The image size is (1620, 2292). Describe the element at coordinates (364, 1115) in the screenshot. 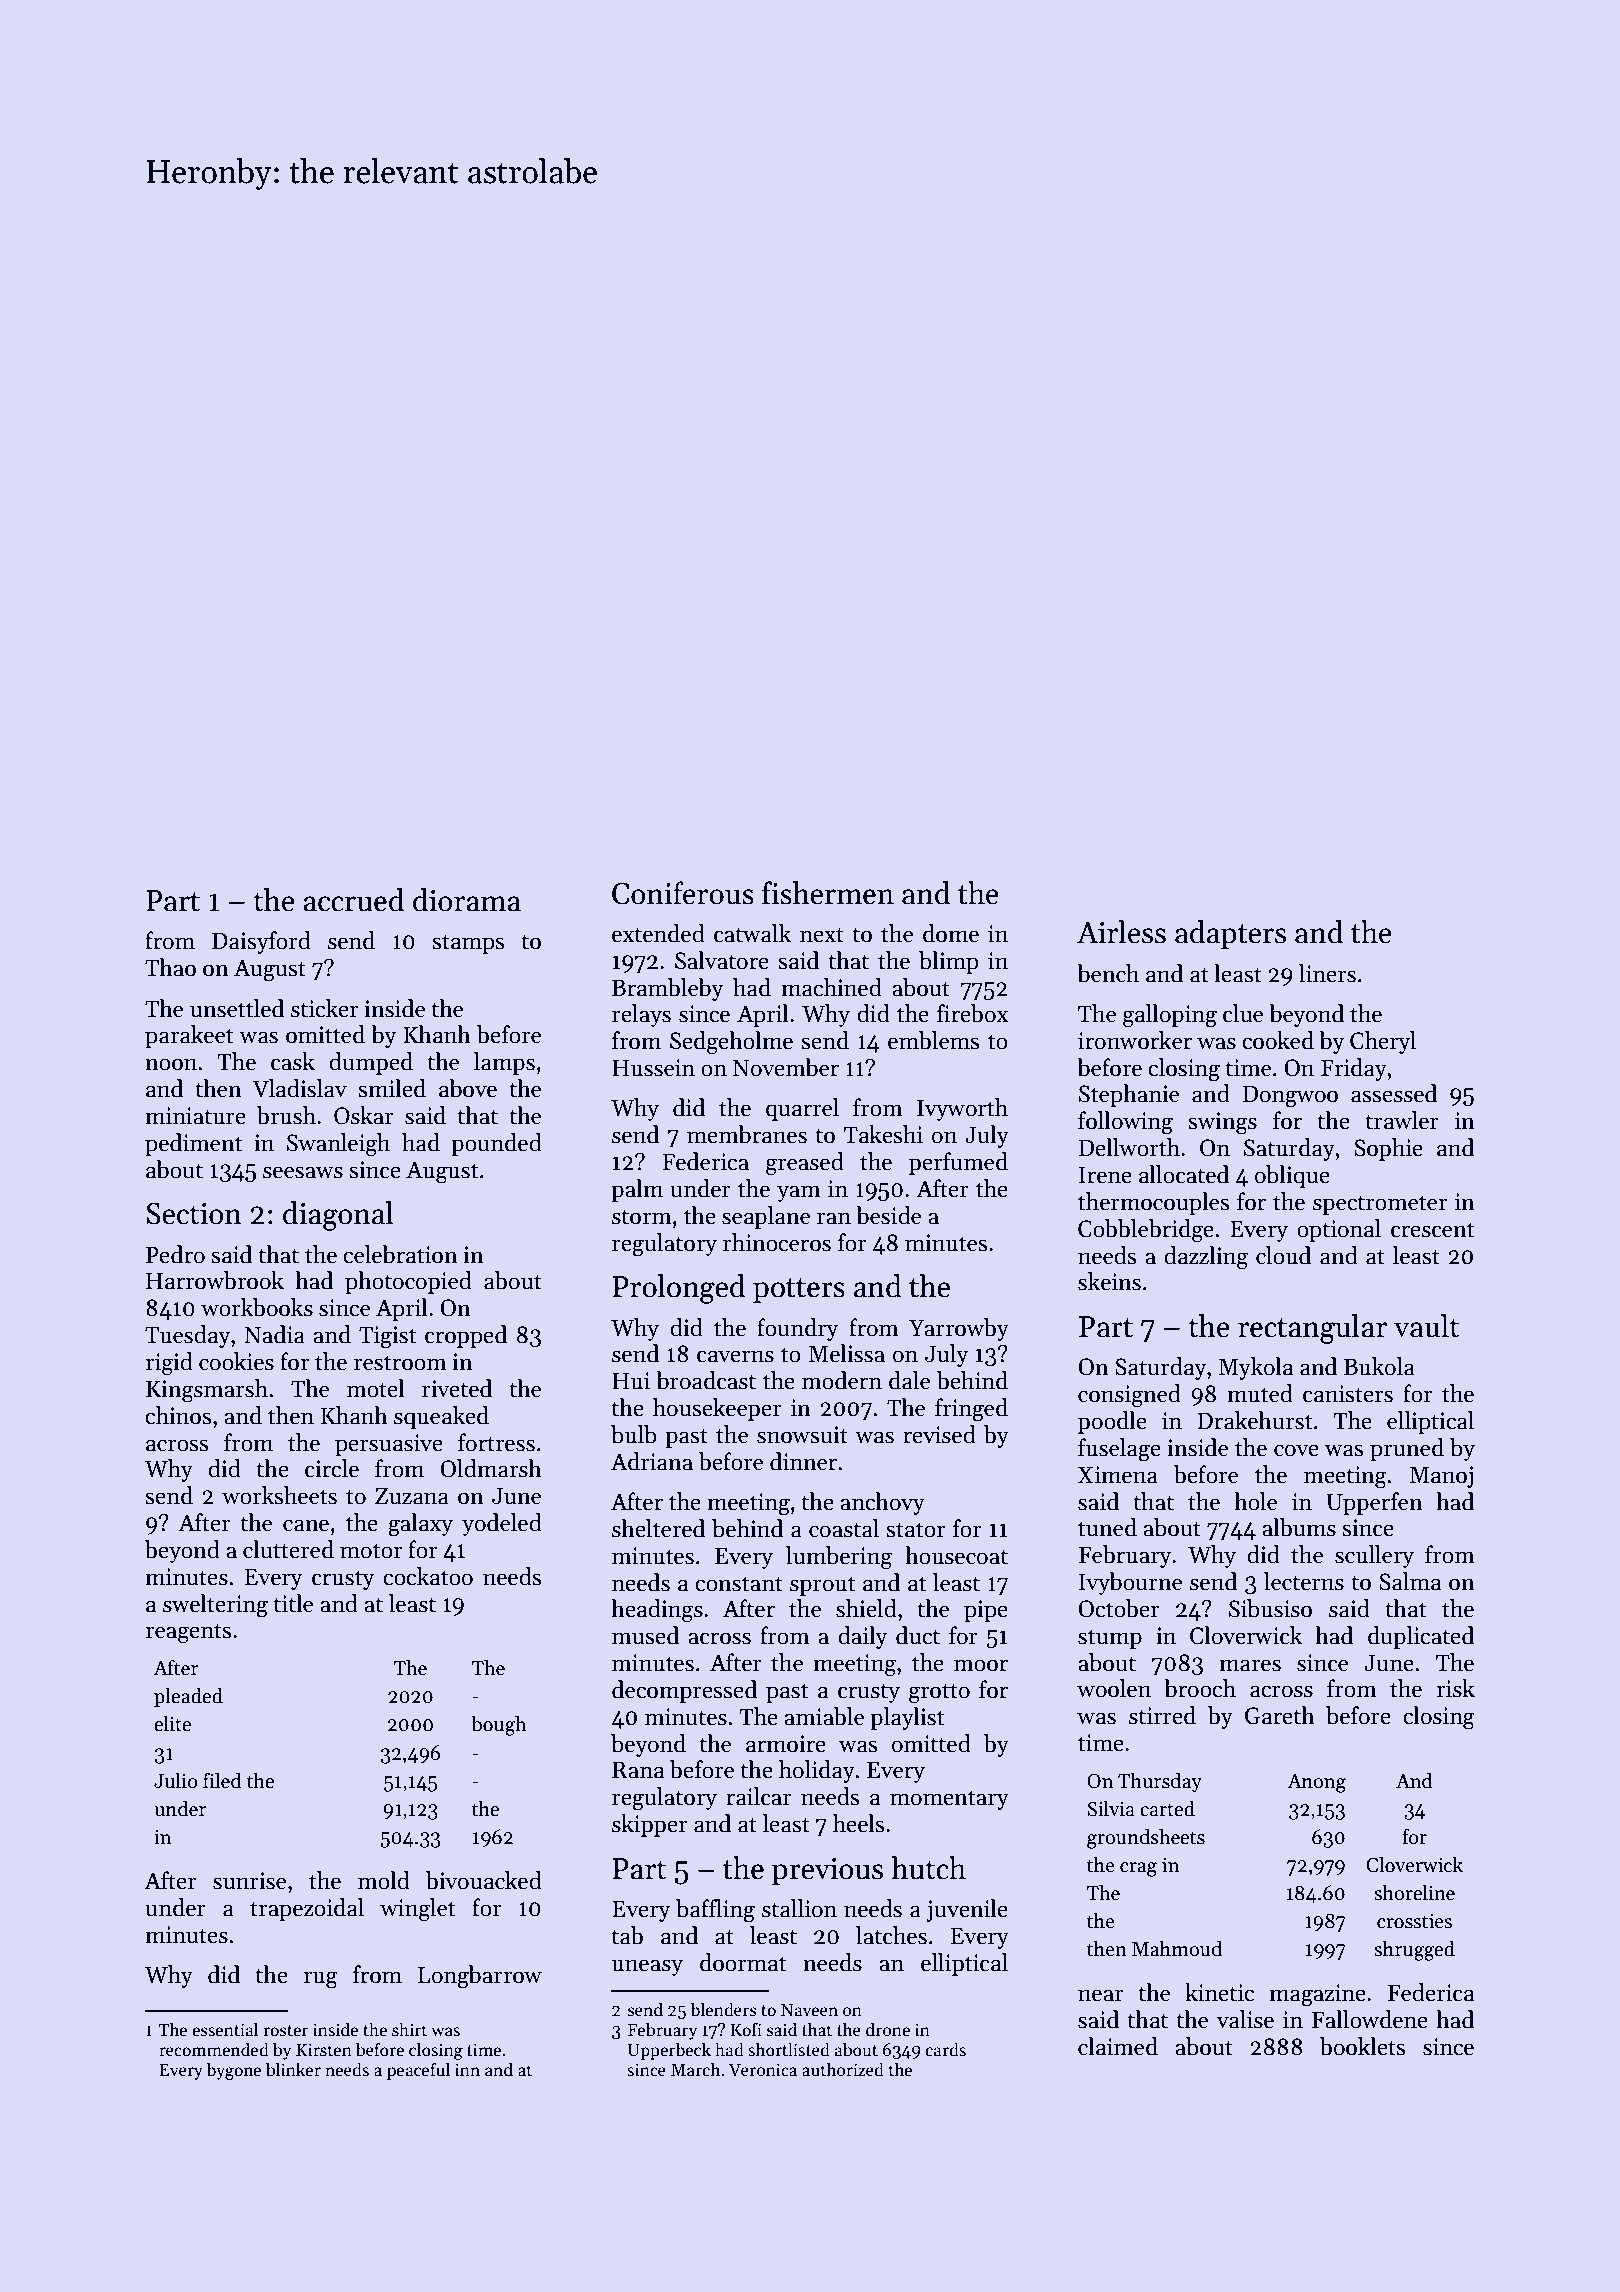

I see `Oskar` at that location.
